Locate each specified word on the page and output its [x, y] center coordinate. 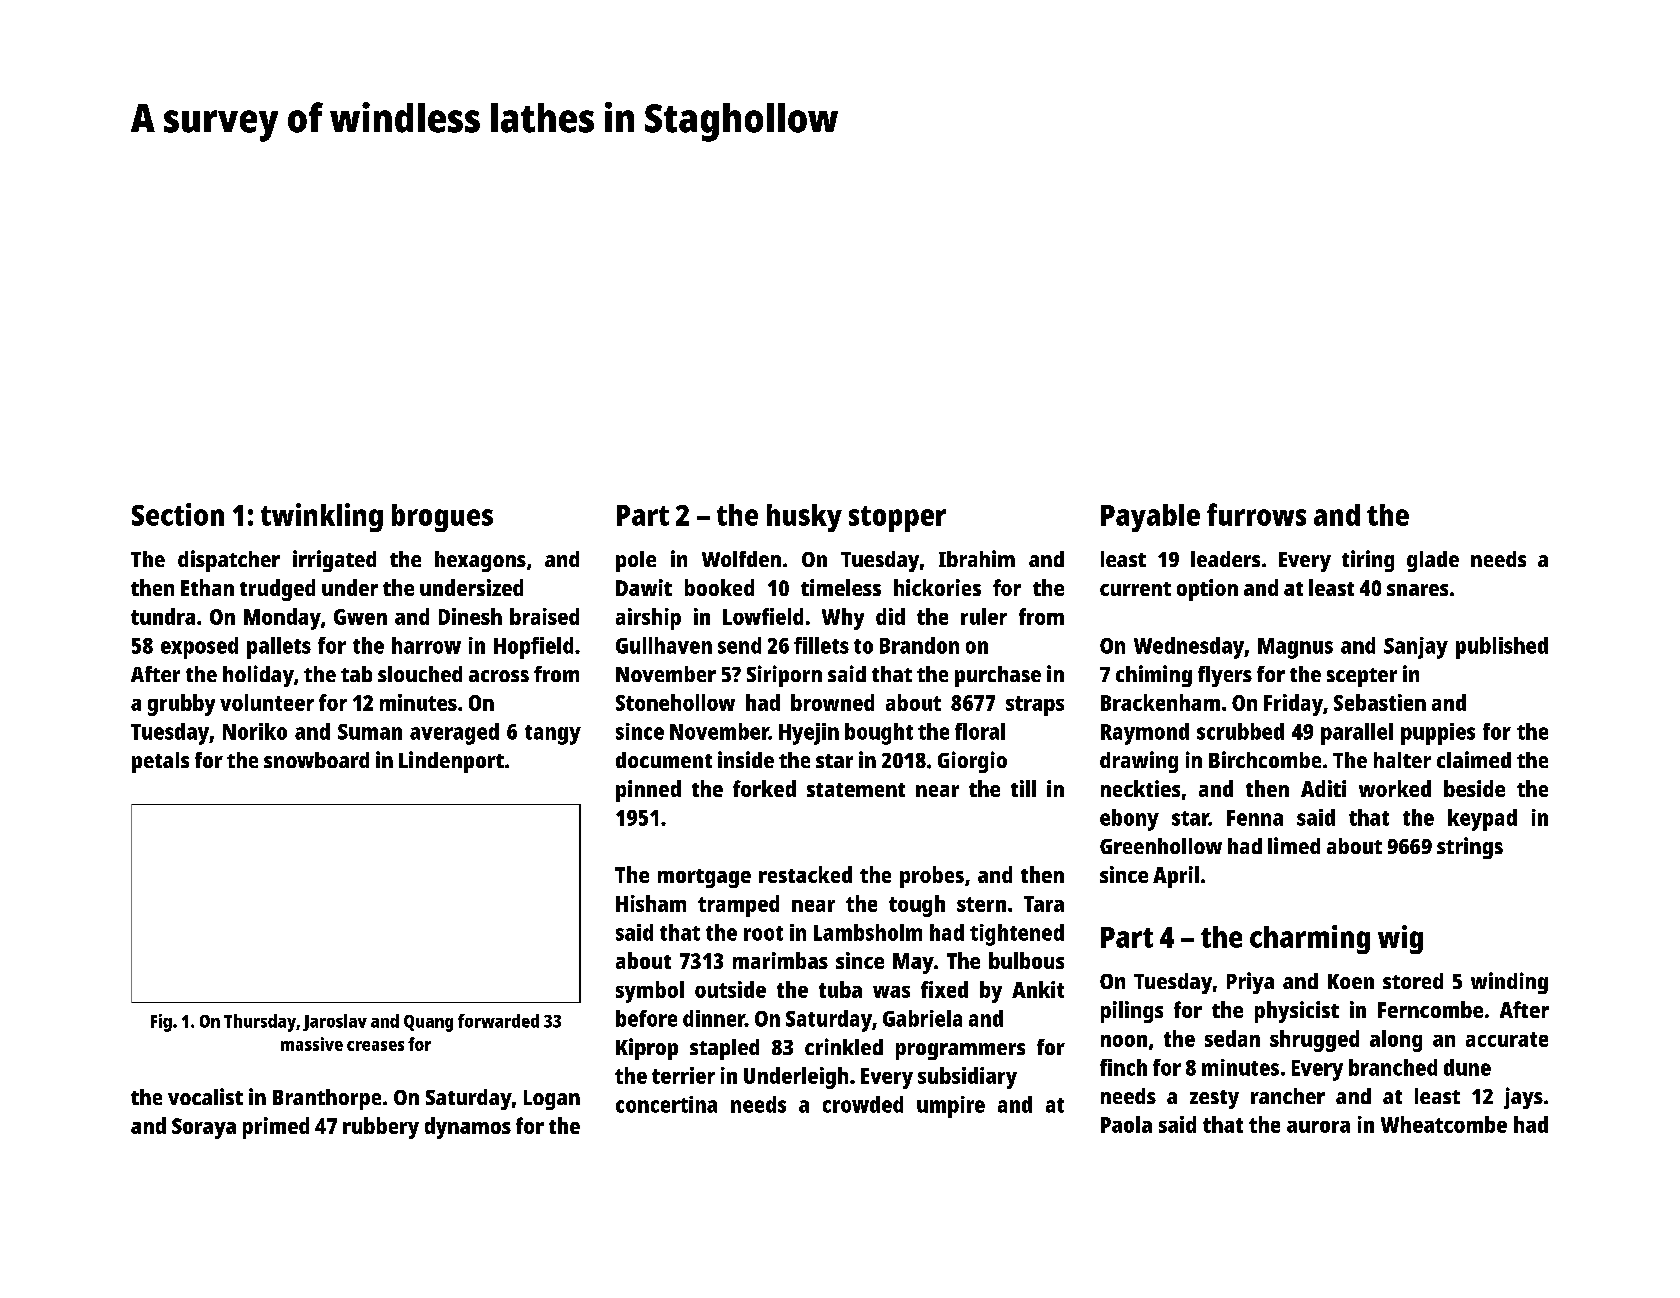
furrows [1256, 514]
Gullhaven [664, 645]
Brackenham [1160, 702]
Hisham [651, 903]
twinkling [322, 517]
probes [932, 877]
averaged [454, 734]
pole [636, 561]
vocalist [205, 1096]
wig [1400, 939]
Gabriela [922, 1018]
